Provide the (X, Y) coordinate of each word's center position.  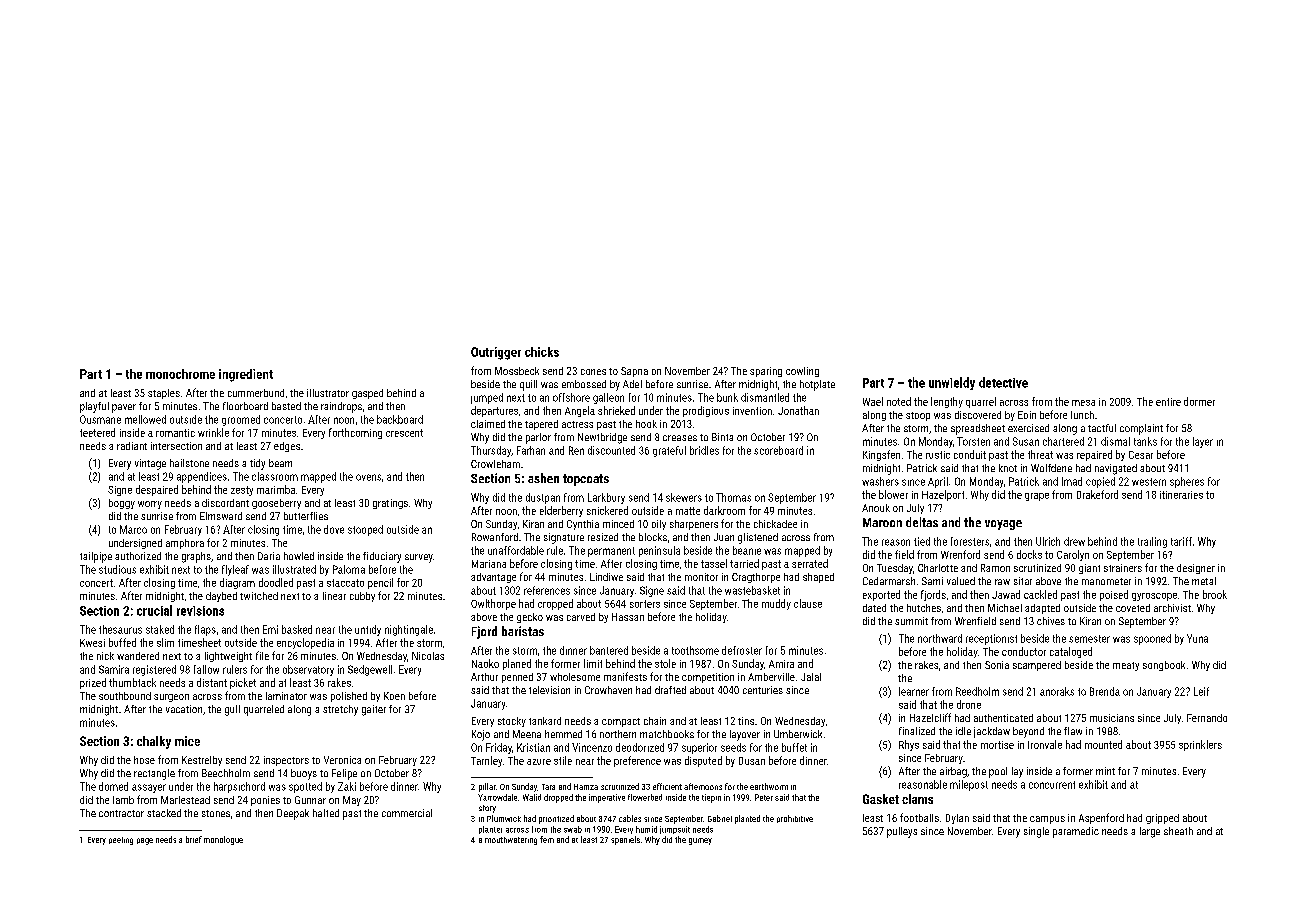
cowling (802, 372)
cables (630, 818)
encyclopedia (305, 643)
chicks (542, 352)
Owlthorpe (493, 604)
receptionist (991, 639)
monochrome (180, 374)
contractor (121, 813)
